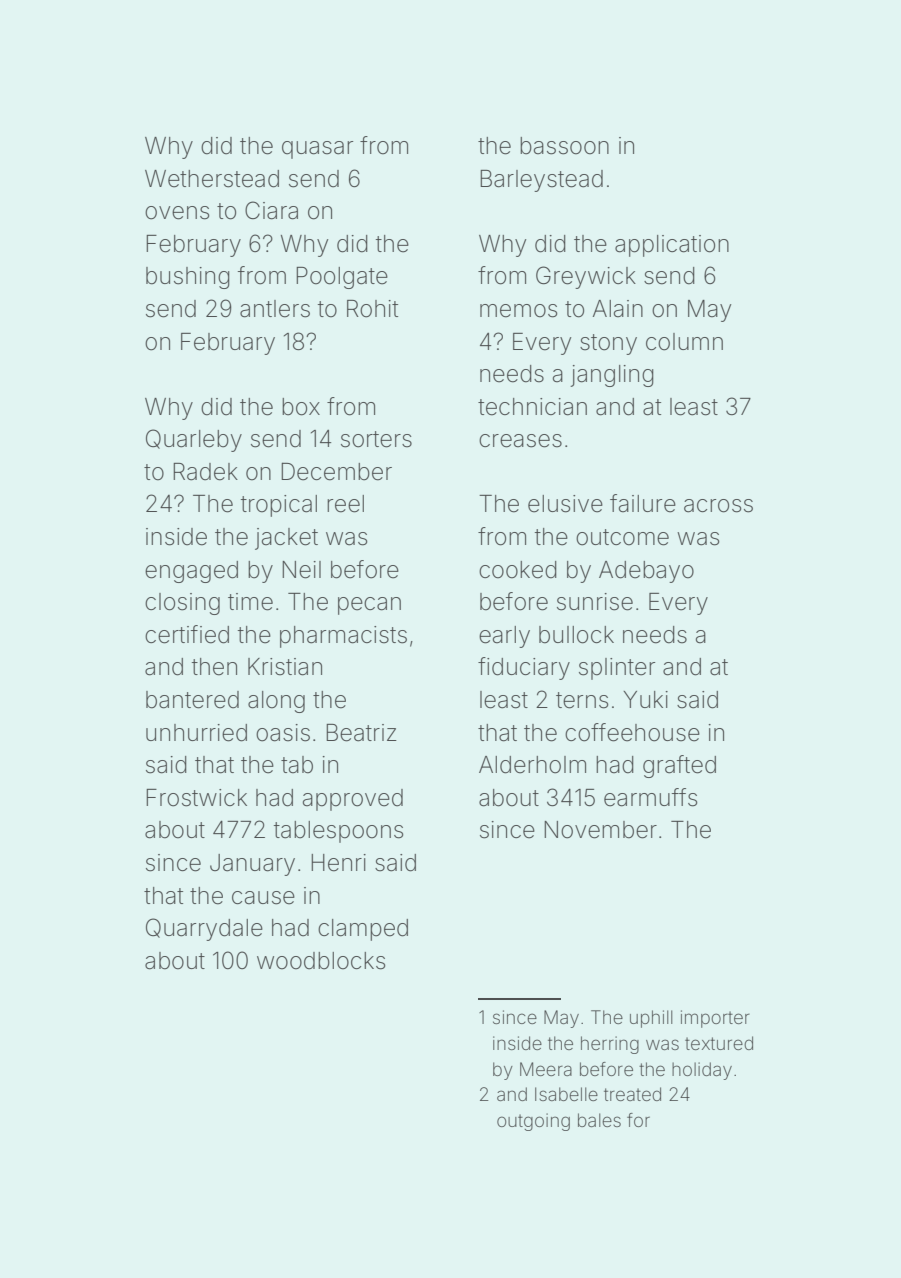 The image size is (901, 1278). Describe the element at coordinates (196, 733) in the document. I see `unhurried` at that location.
